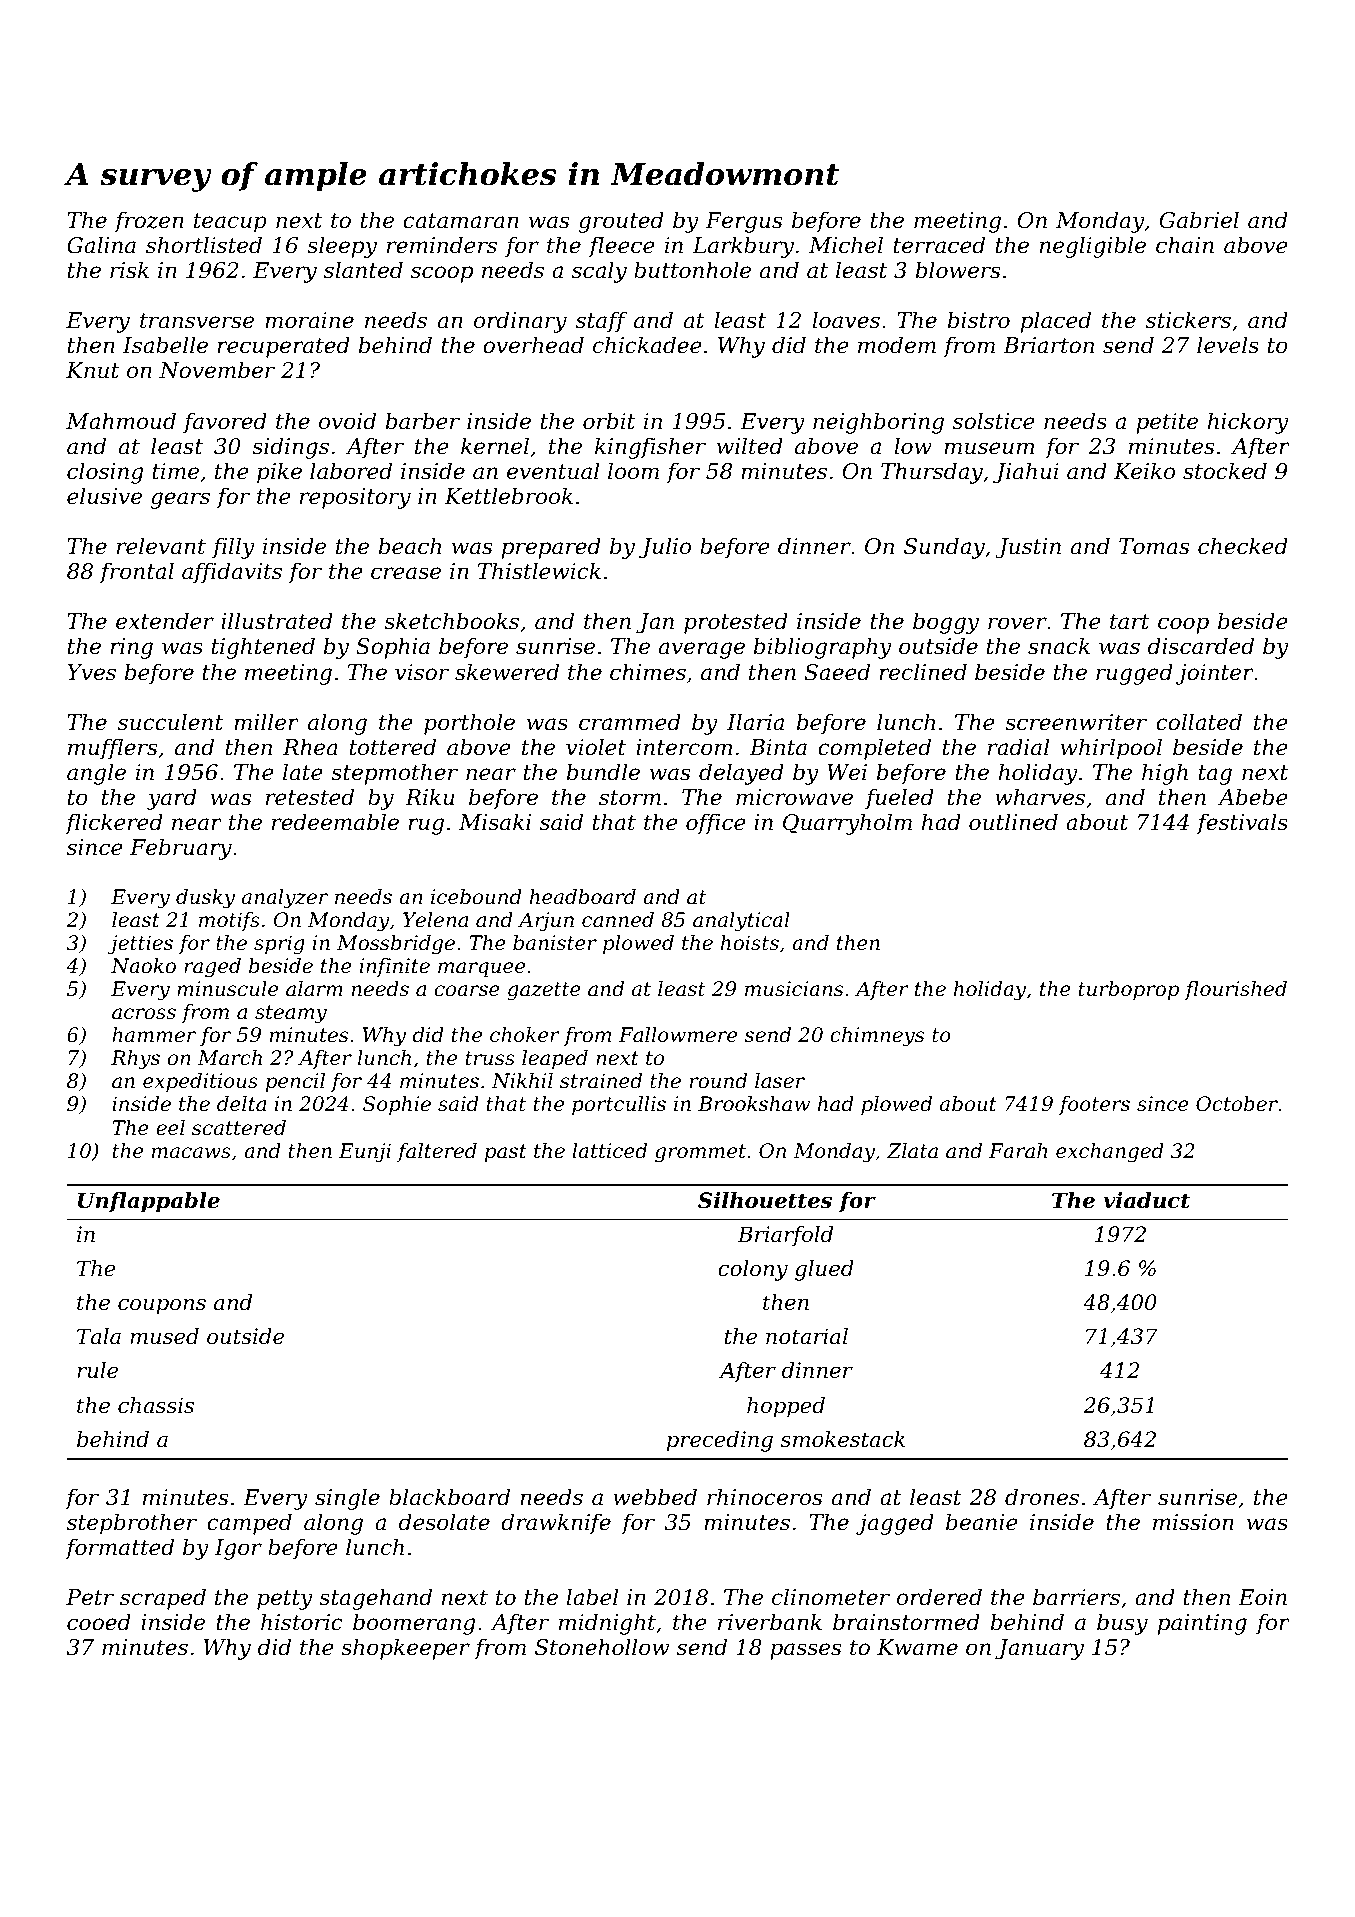 The width and height of the screenshot is (1355, 1917). What do you see at coordinates (101, 245) in the screenshot?
I see `Galina` at bounding box center [101, 245].
